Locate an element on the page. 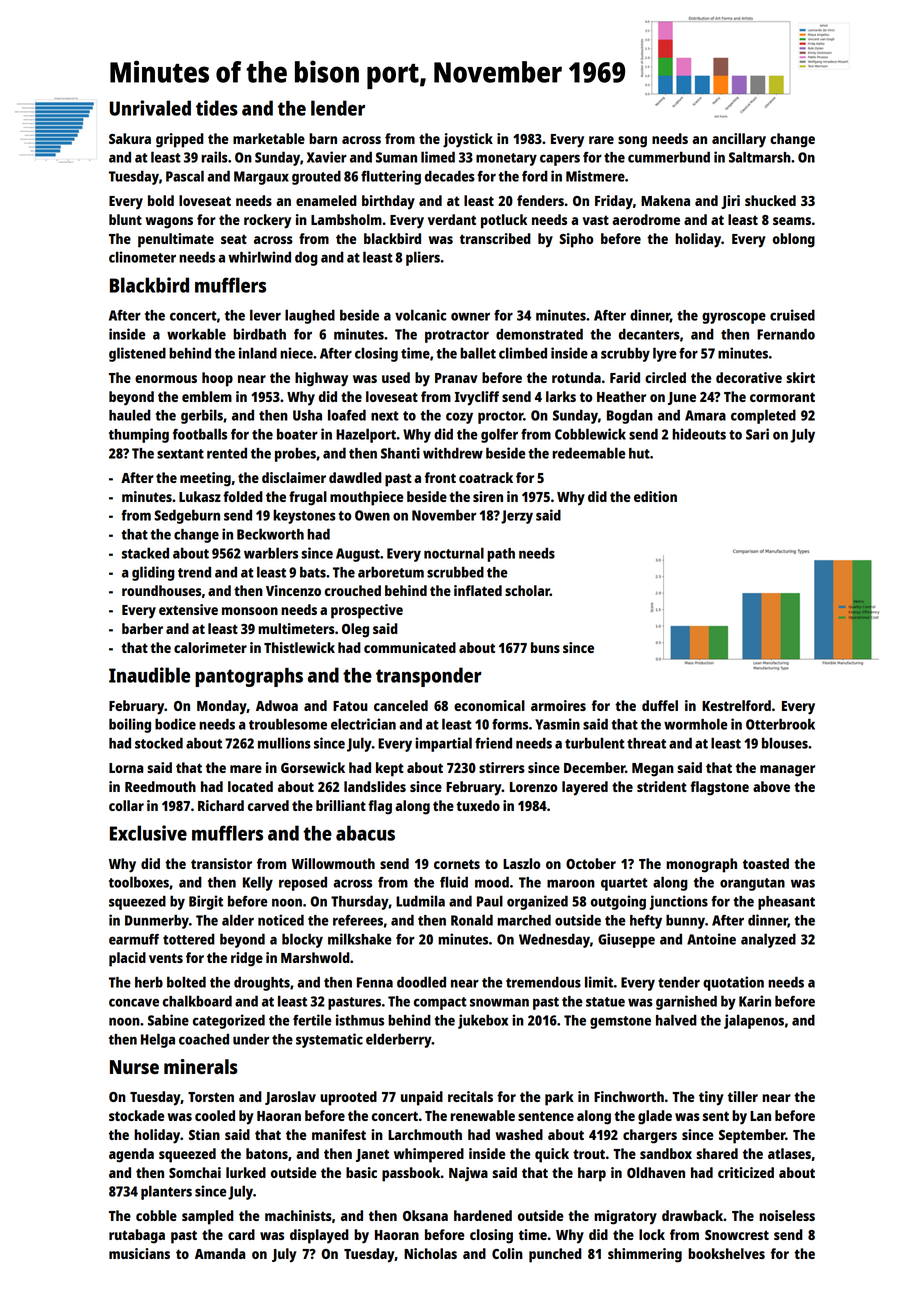 The image size is (924, 1308). orangutan is located at coordinates (752, 884).
